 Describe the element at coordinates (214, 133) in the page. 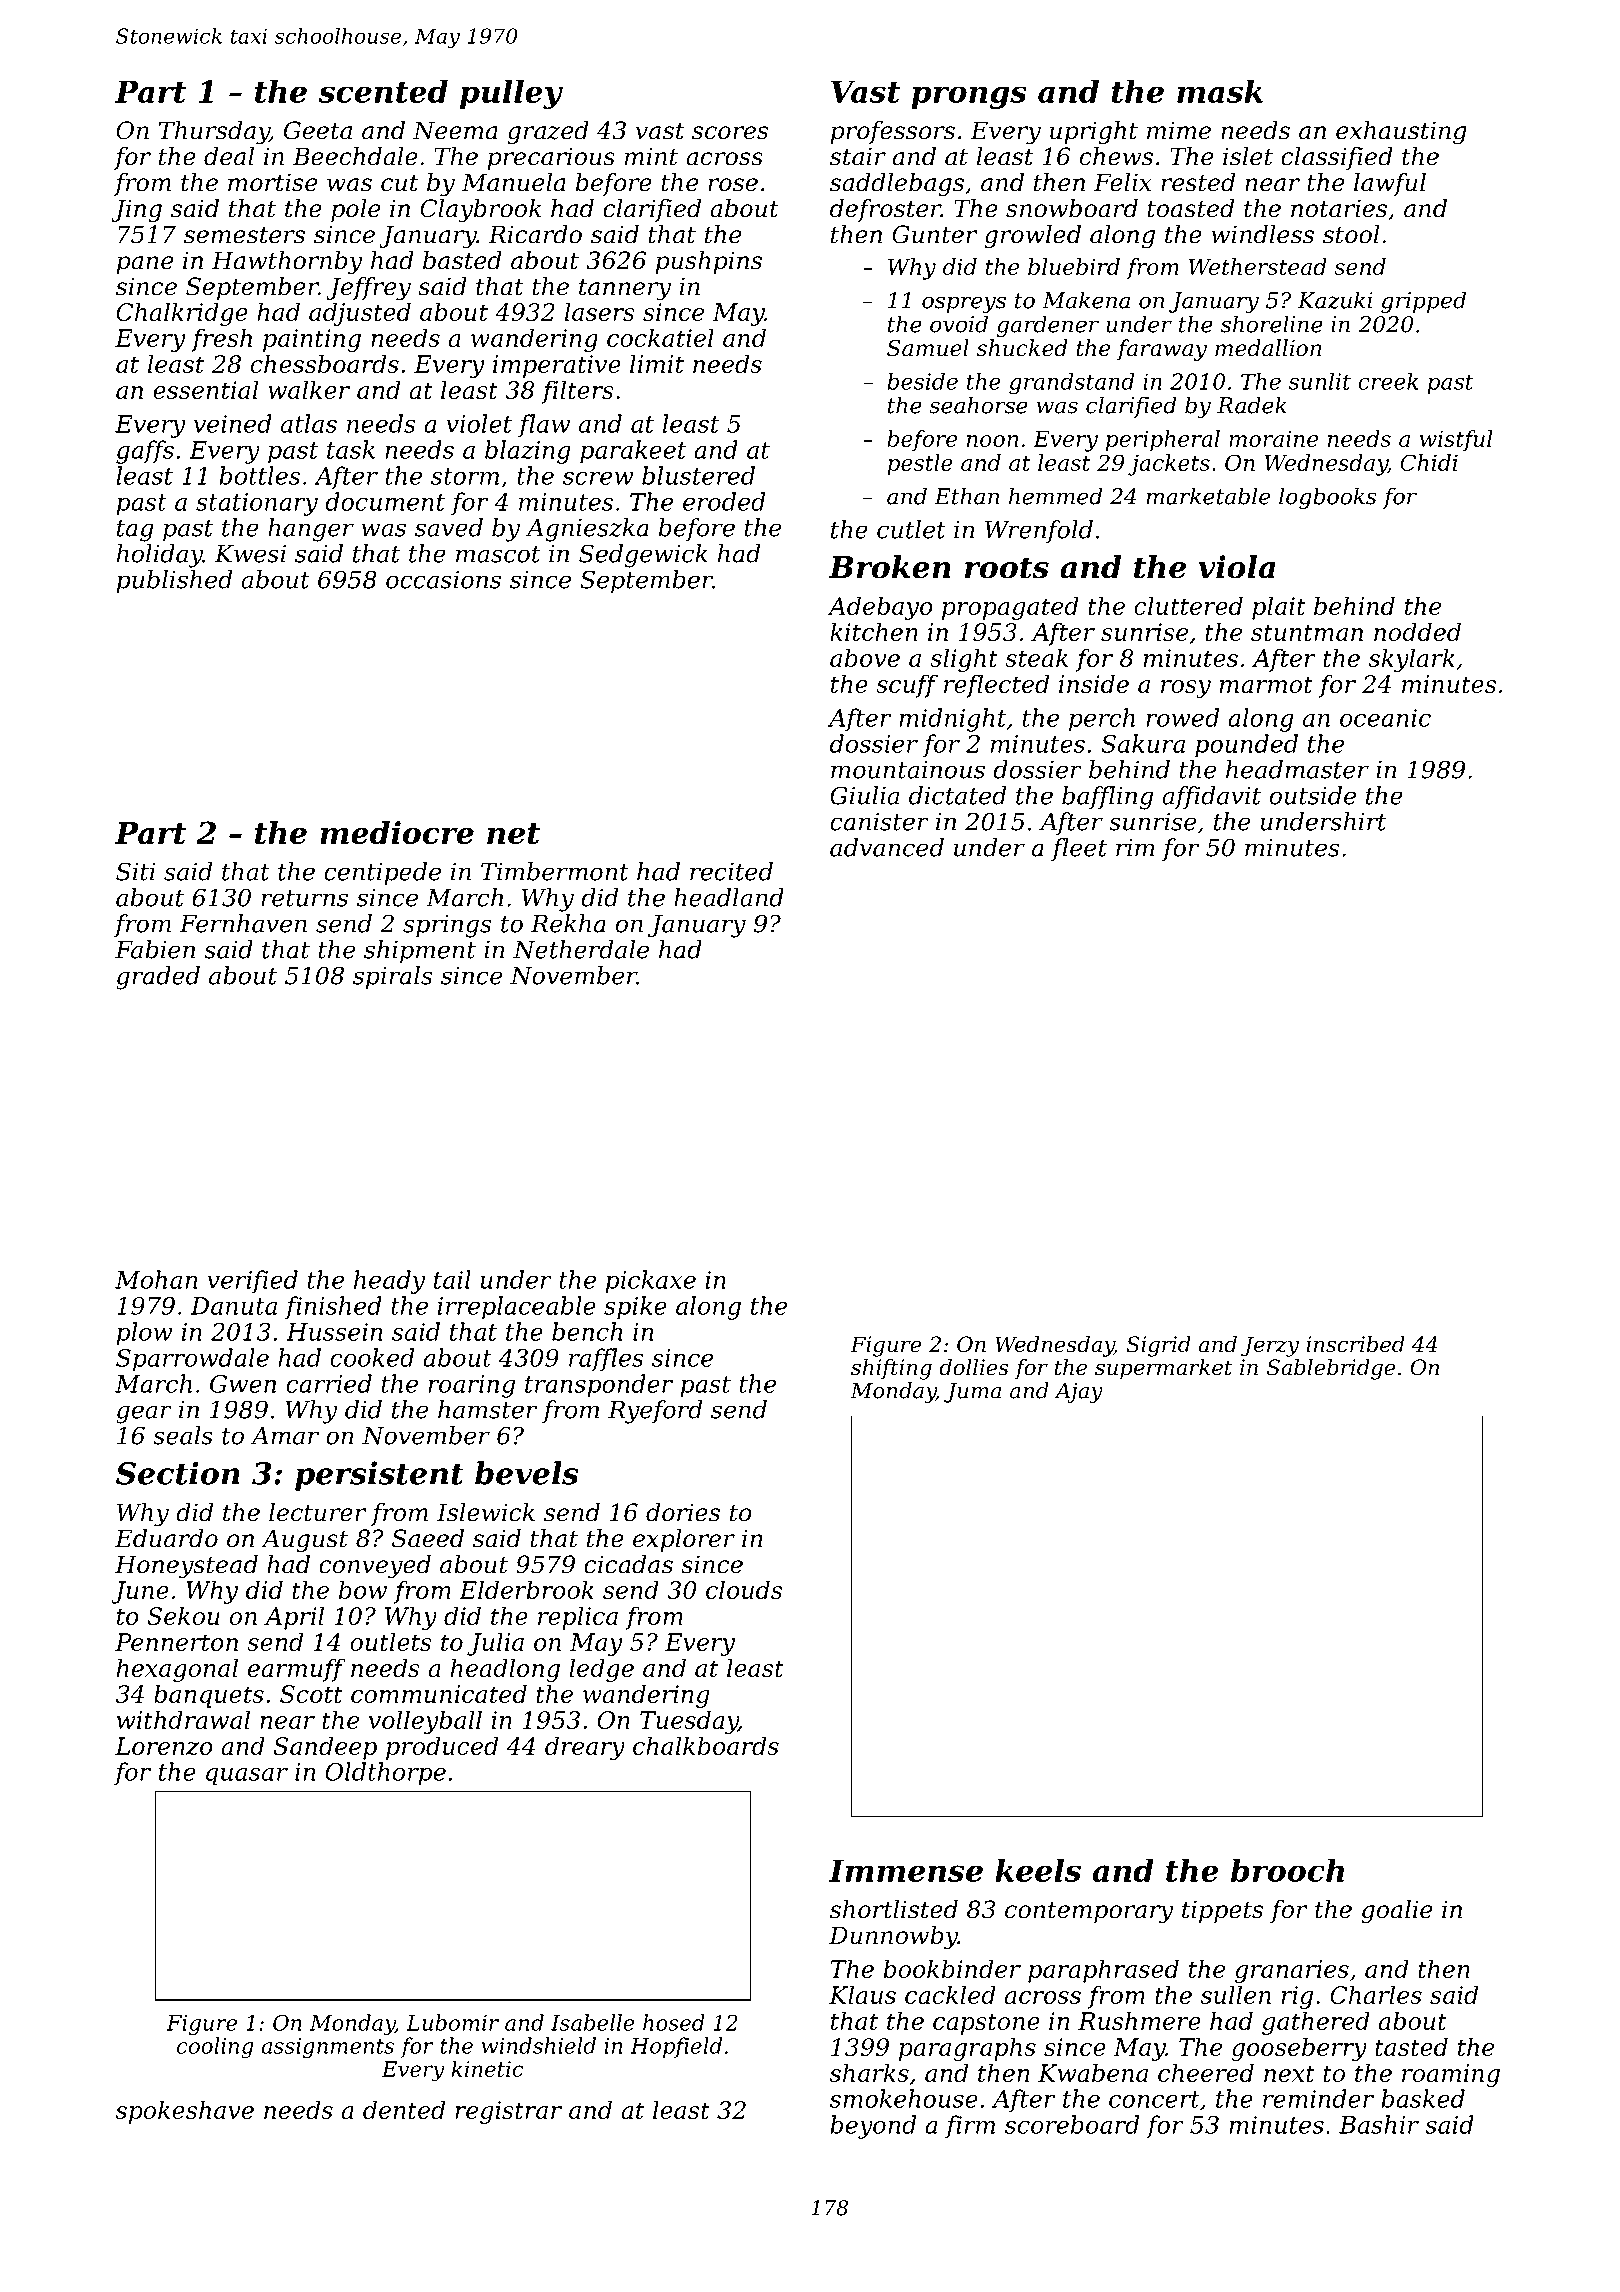

I see `Thursday` at that location.
